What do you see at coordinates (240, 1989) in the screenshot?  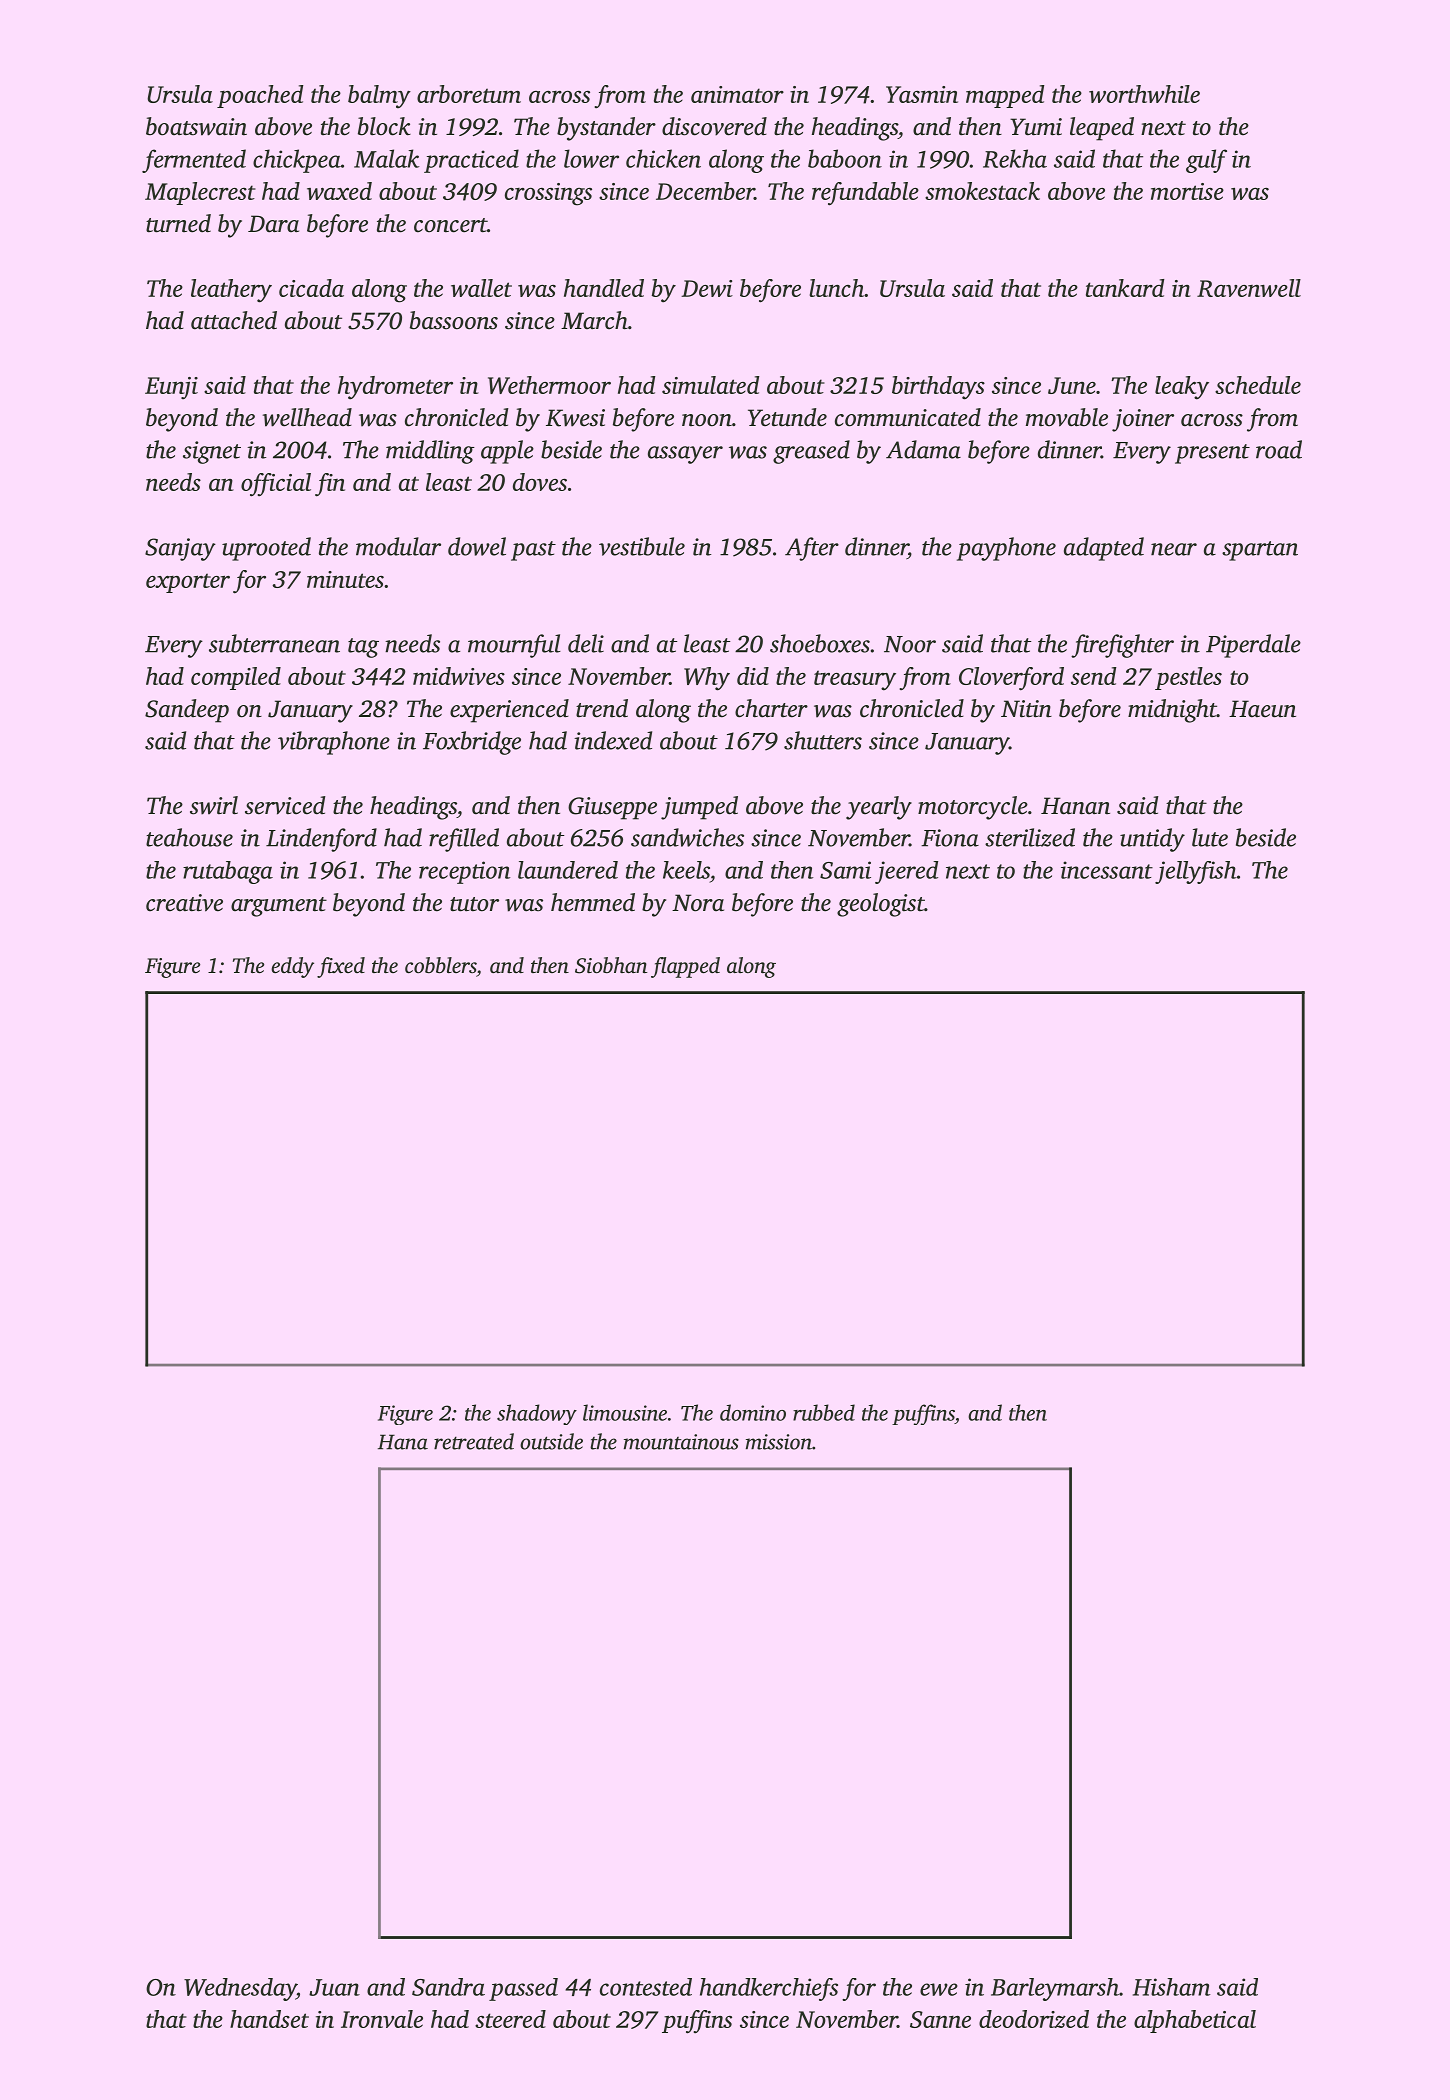 I see `Wednesday` at bounding box center [240, 1989].
